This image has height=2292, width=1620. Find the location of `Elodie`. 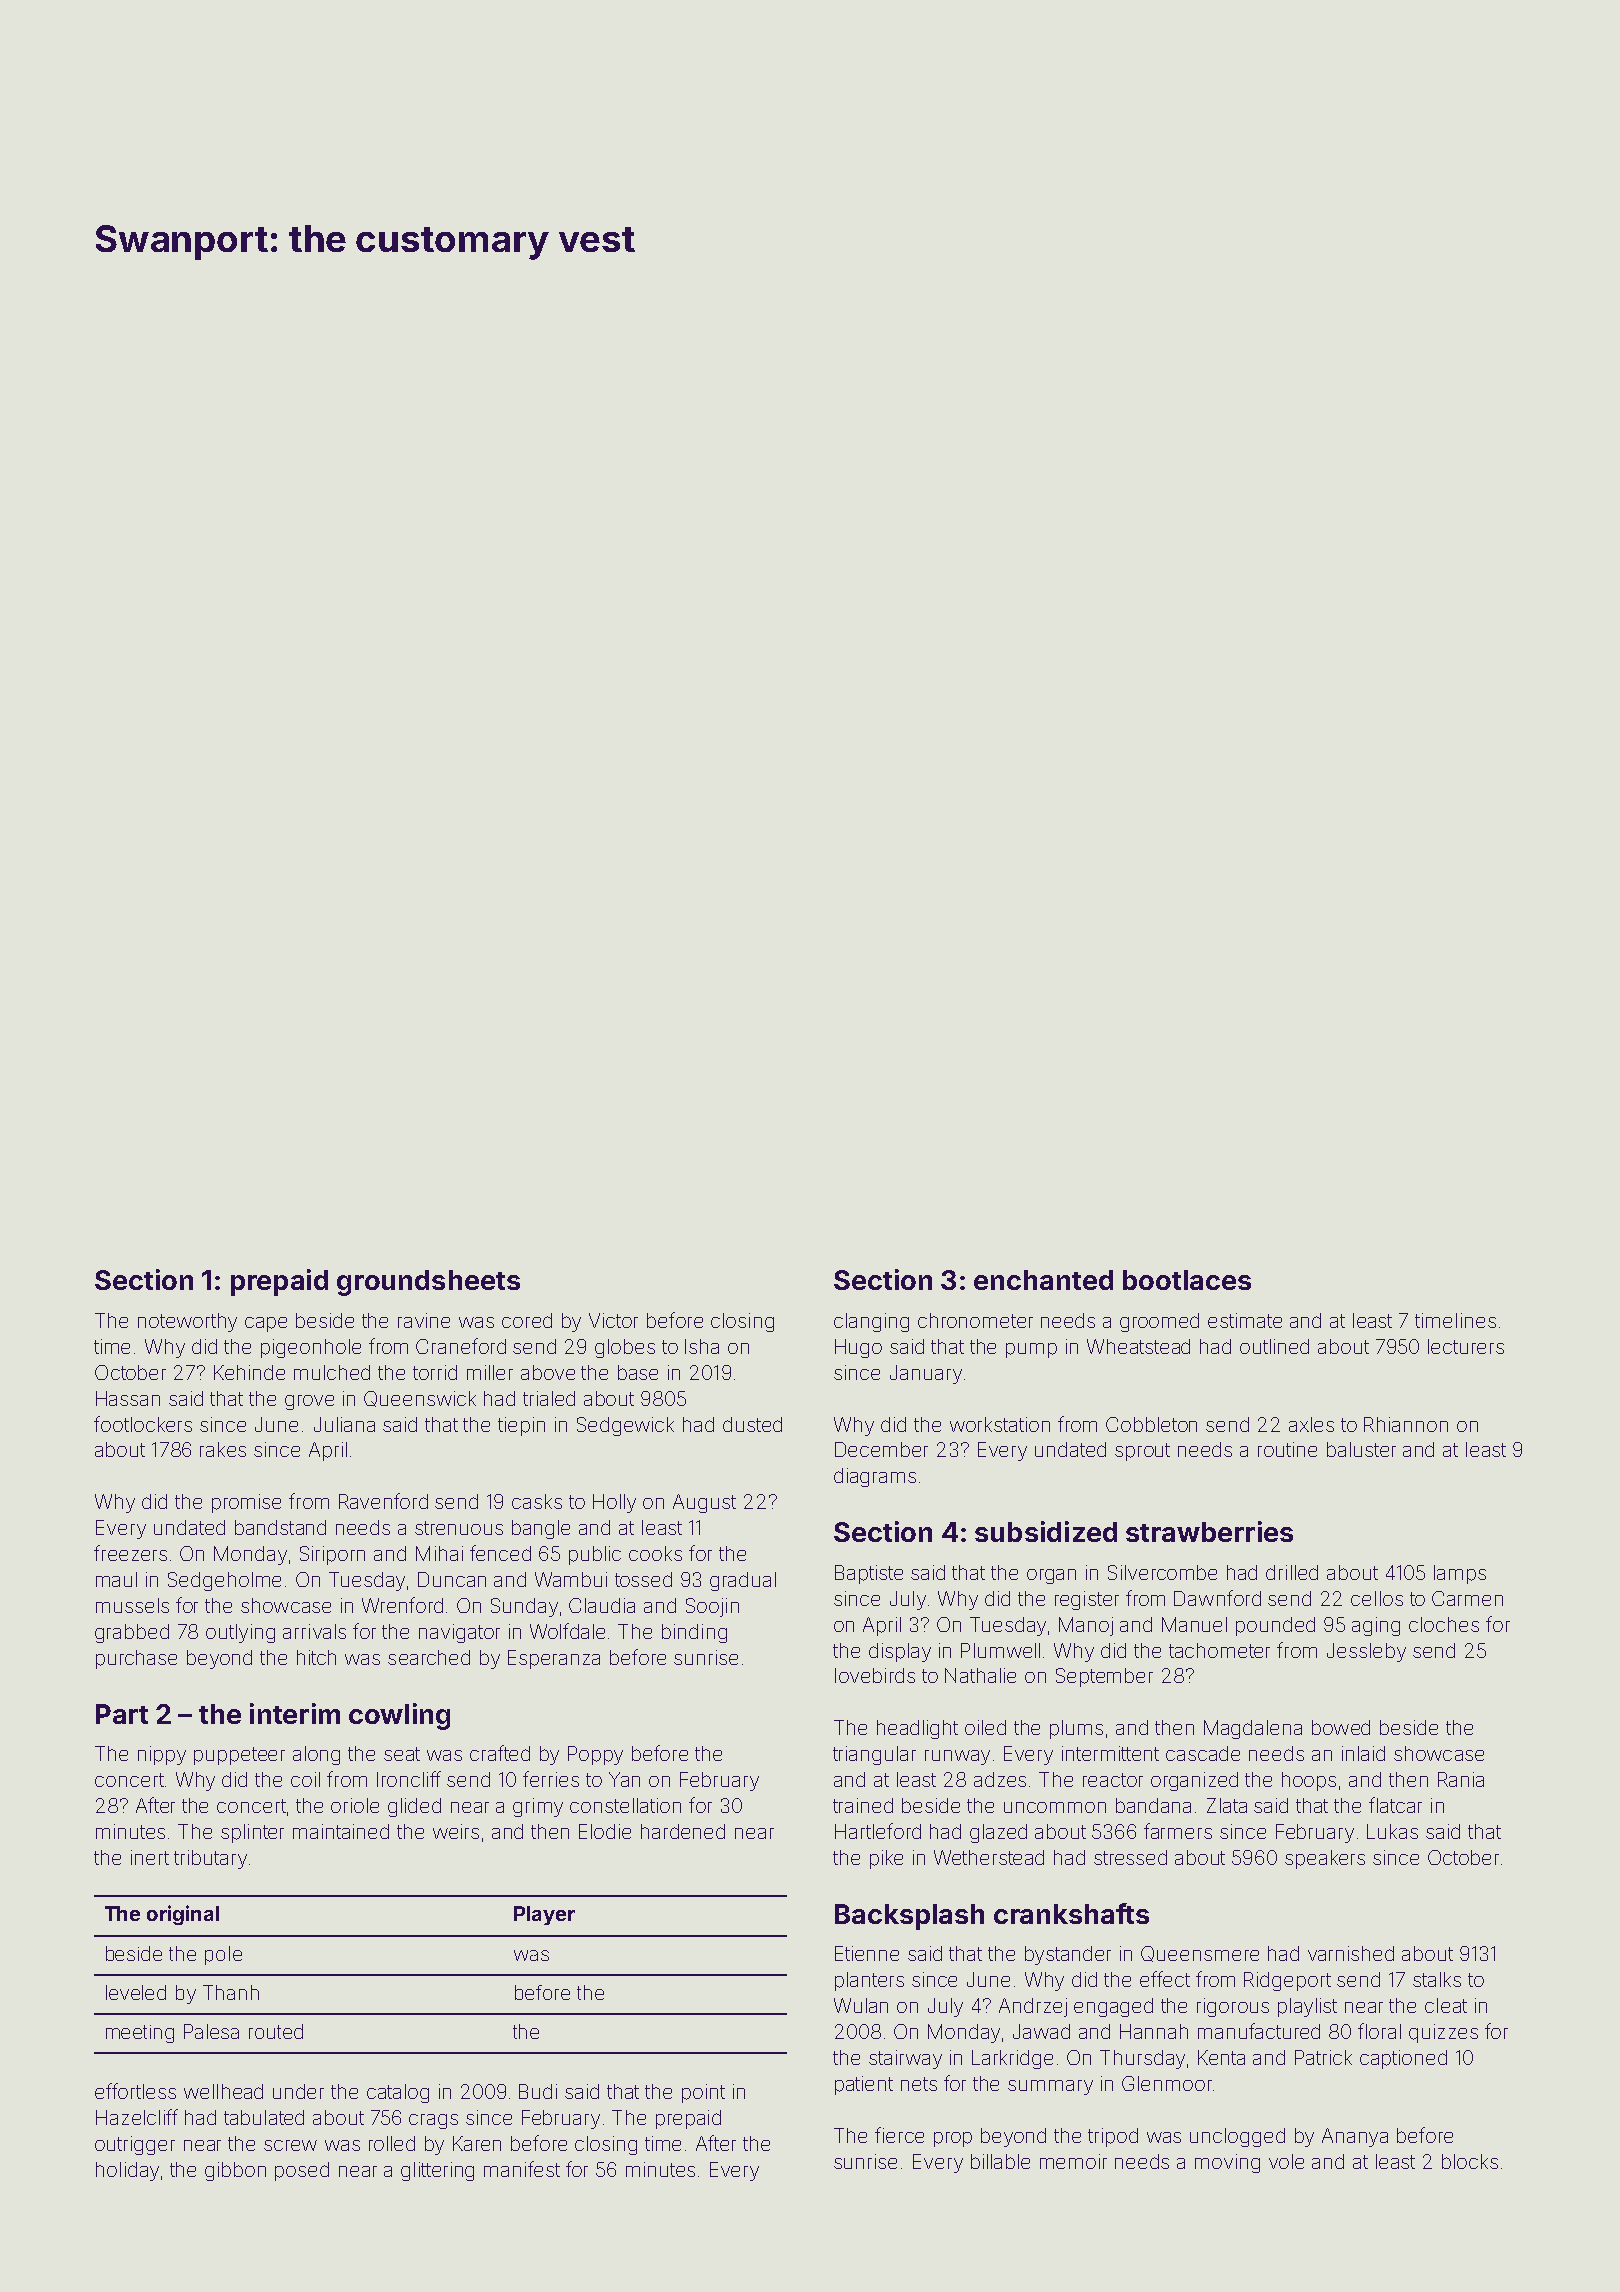

Elodie is located at coordinates (605, 1831).
